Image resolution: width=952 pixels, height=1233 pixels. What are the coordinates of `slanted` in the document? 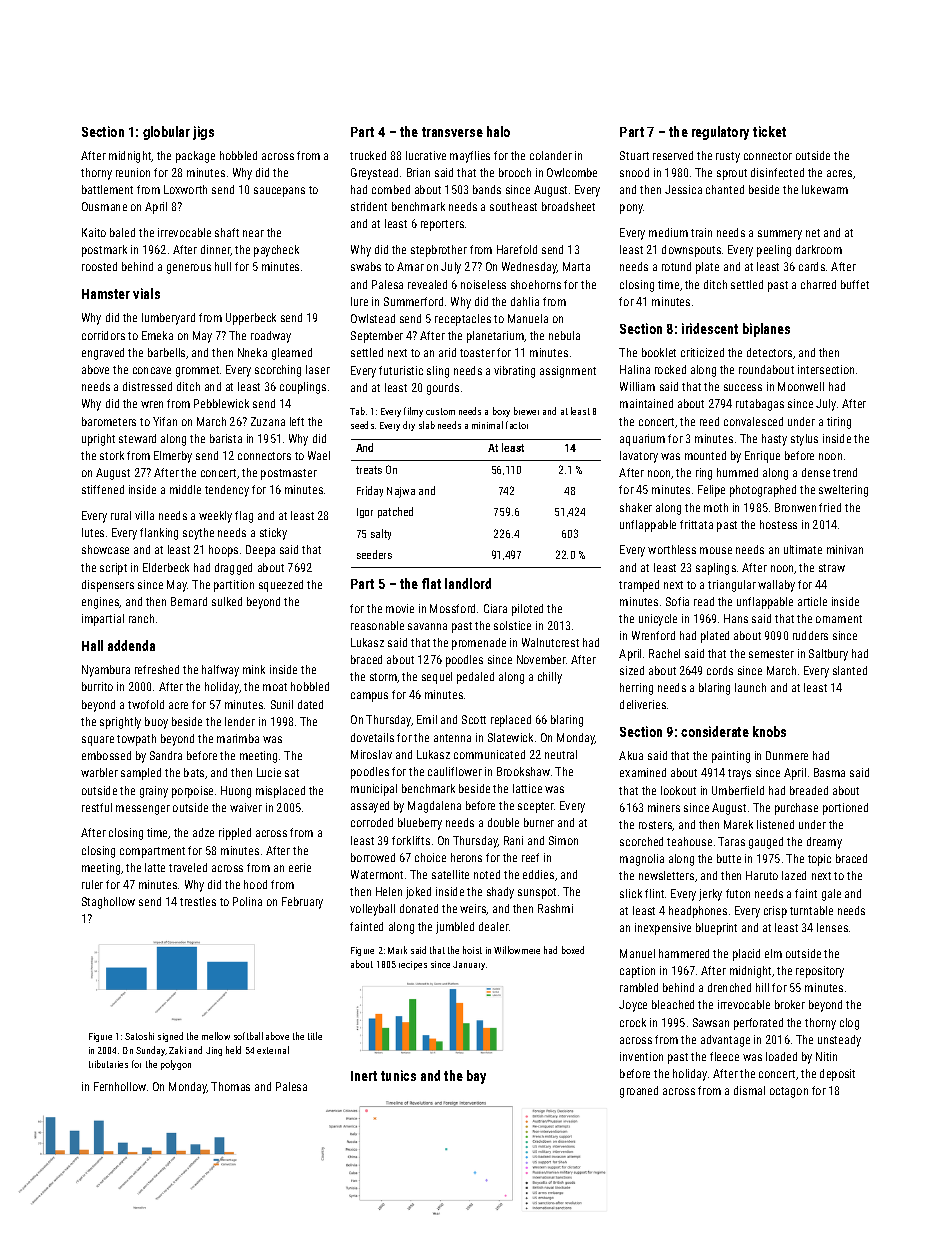 It's located at (850, 670).
